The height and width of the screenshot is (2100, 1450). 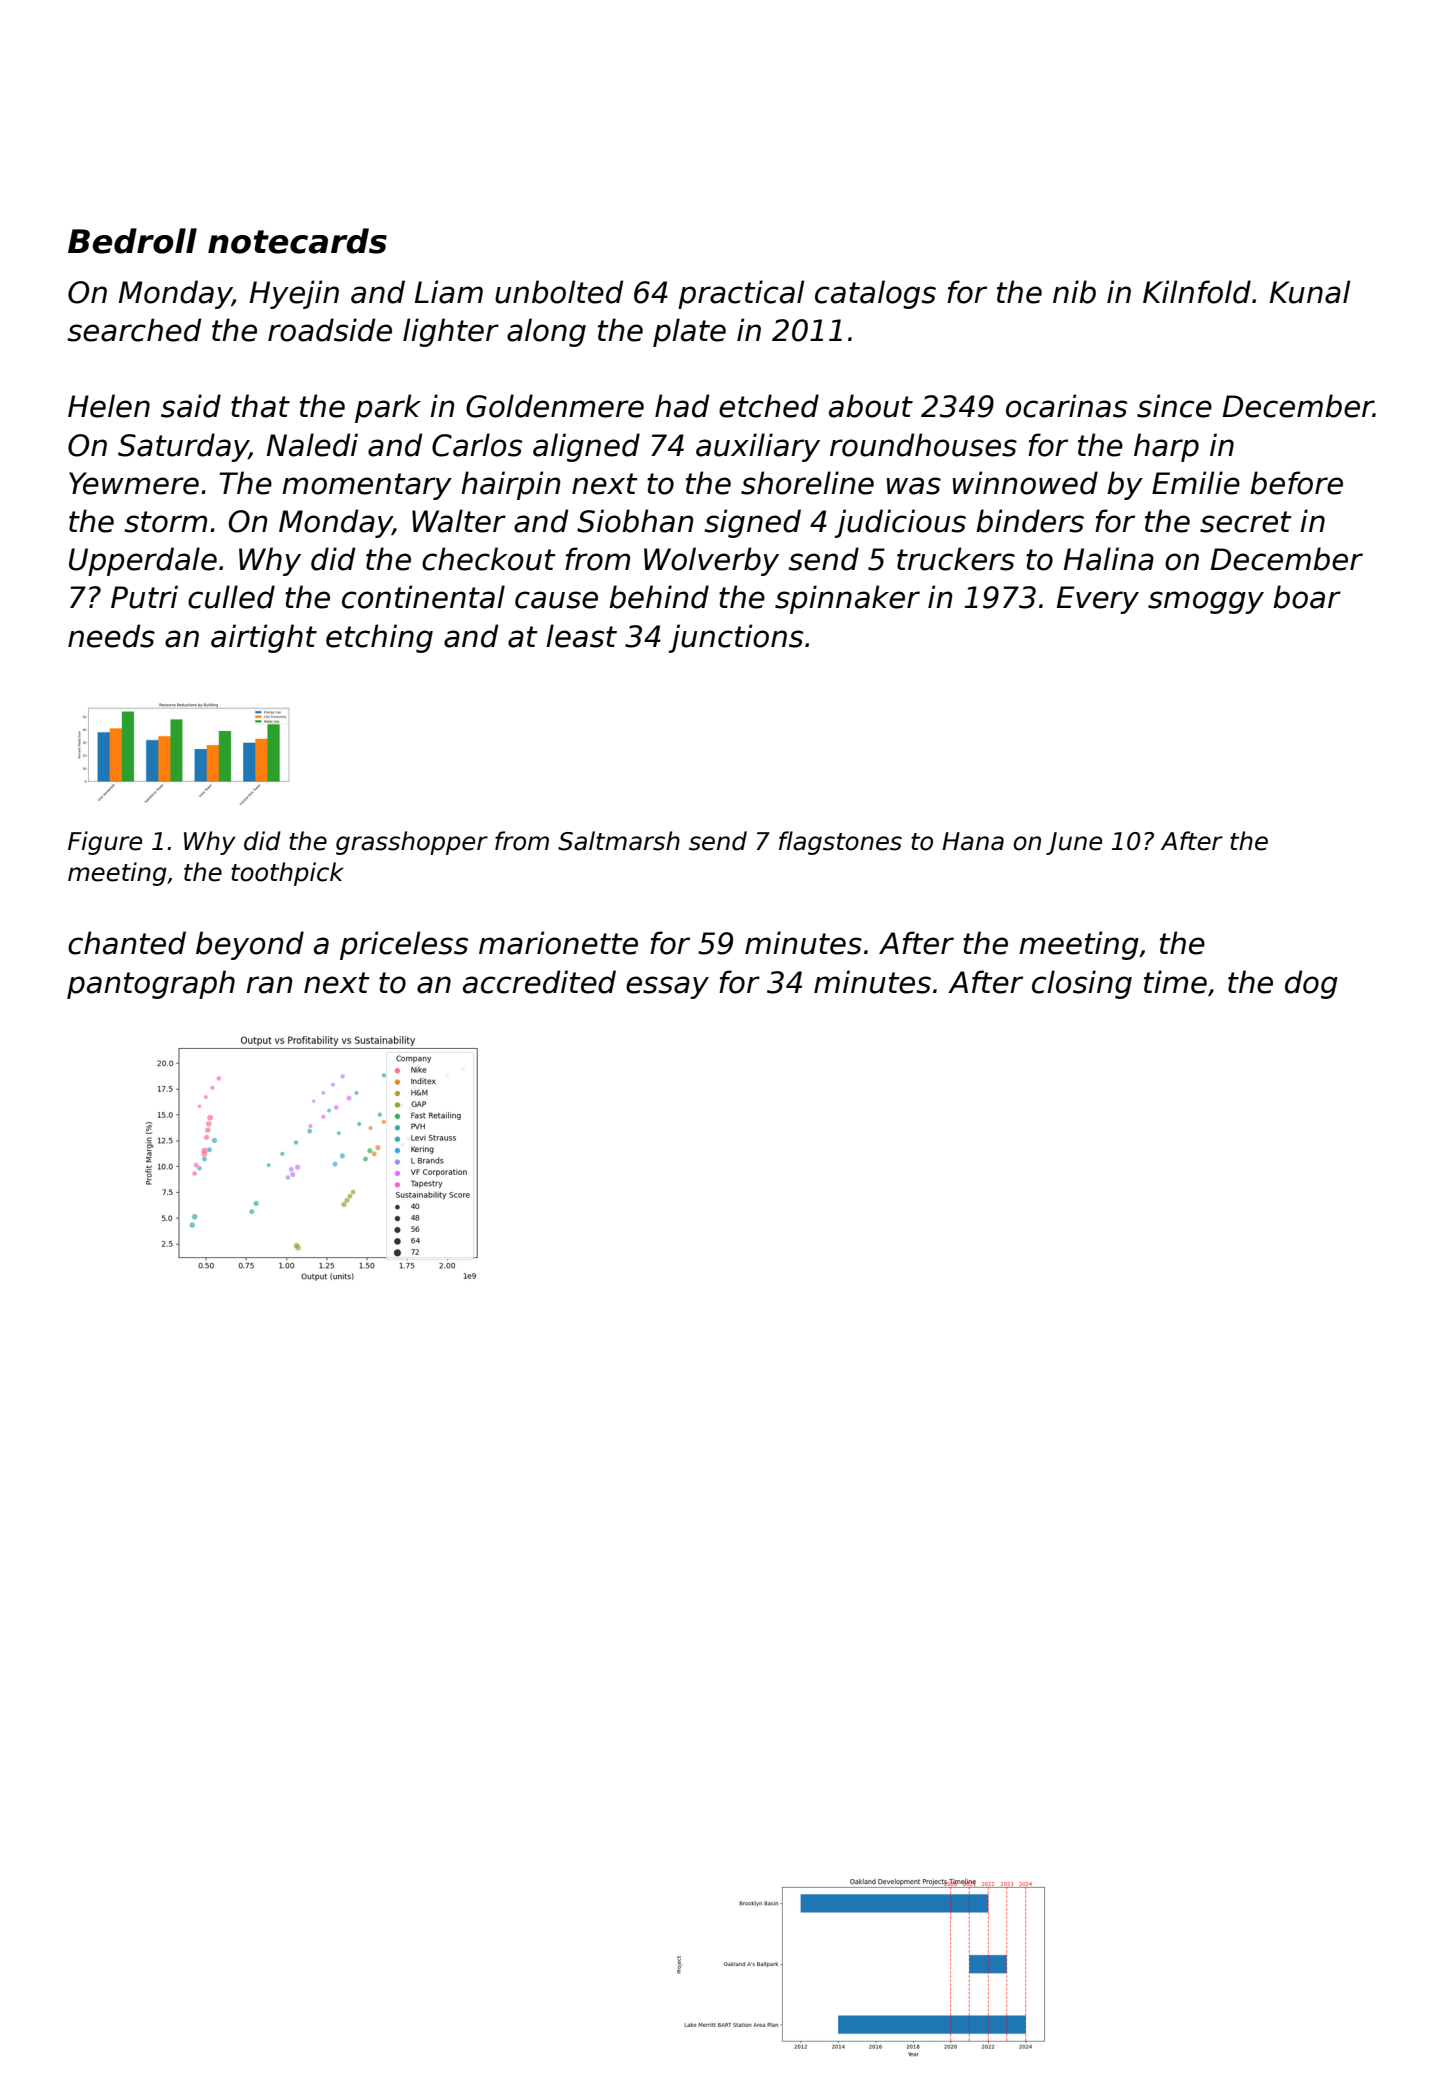 What do you see at coordinates (297, 241) in the screenshot?
I see `notecards` at bounding box center [297, 241].
